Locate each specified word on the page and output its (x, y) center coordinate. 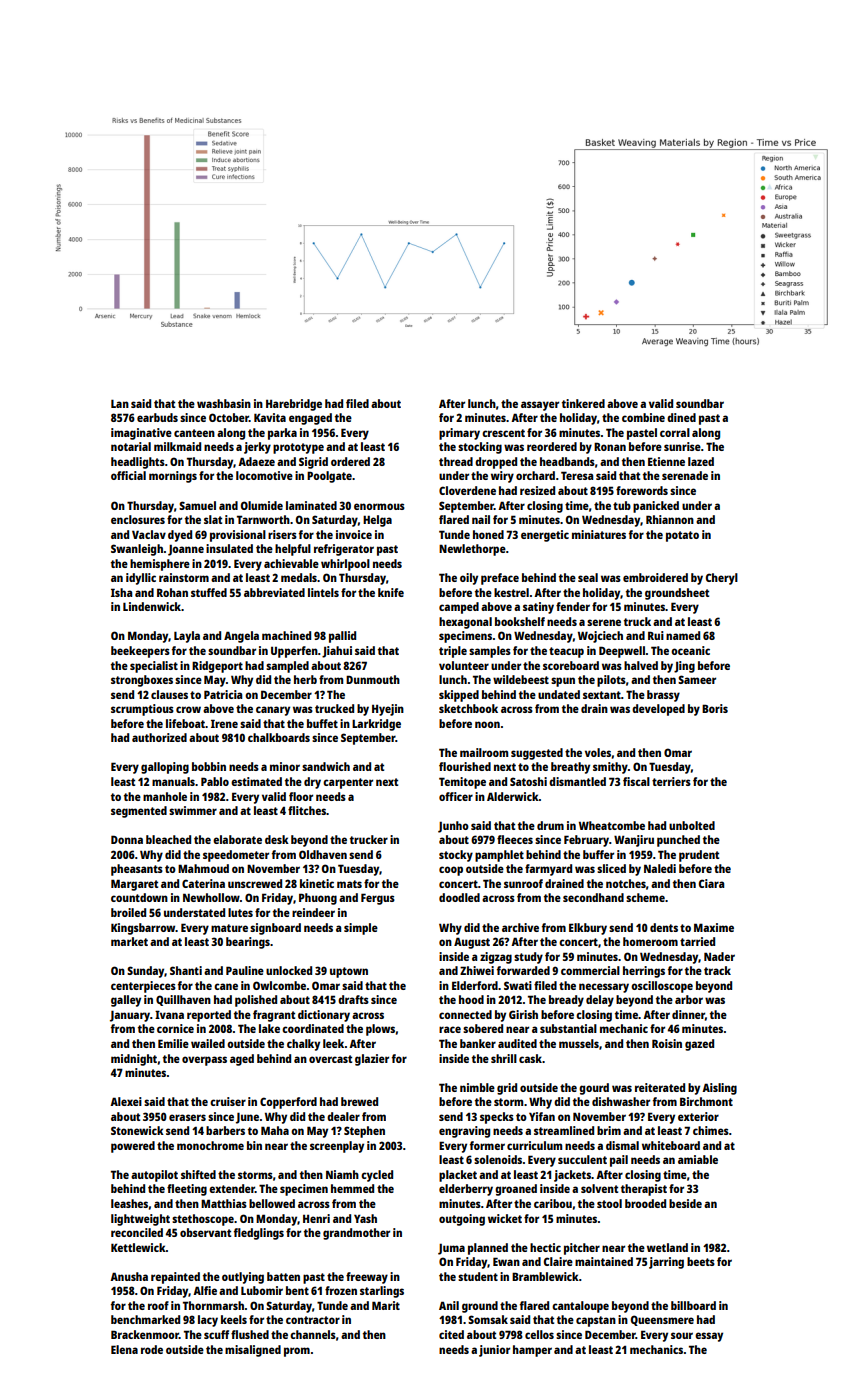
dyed (180, 536)
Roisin (667, 1043)
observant (205, 1232)
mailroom (484, 752)
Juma (451, 1249)
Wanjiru (634, 841)
